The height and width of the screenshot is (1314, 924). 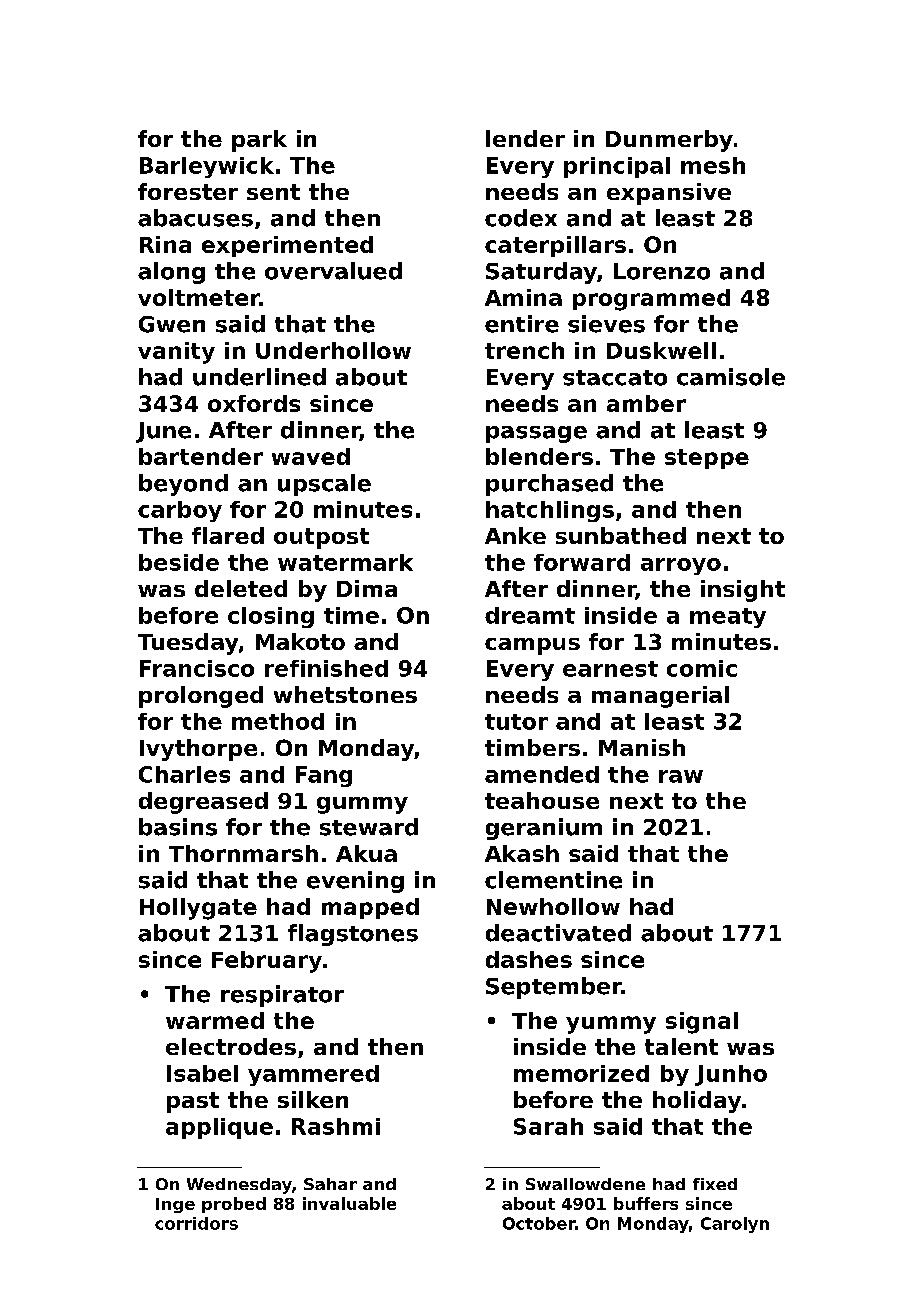 I want to click on beside, so click(x=179, y=562).
